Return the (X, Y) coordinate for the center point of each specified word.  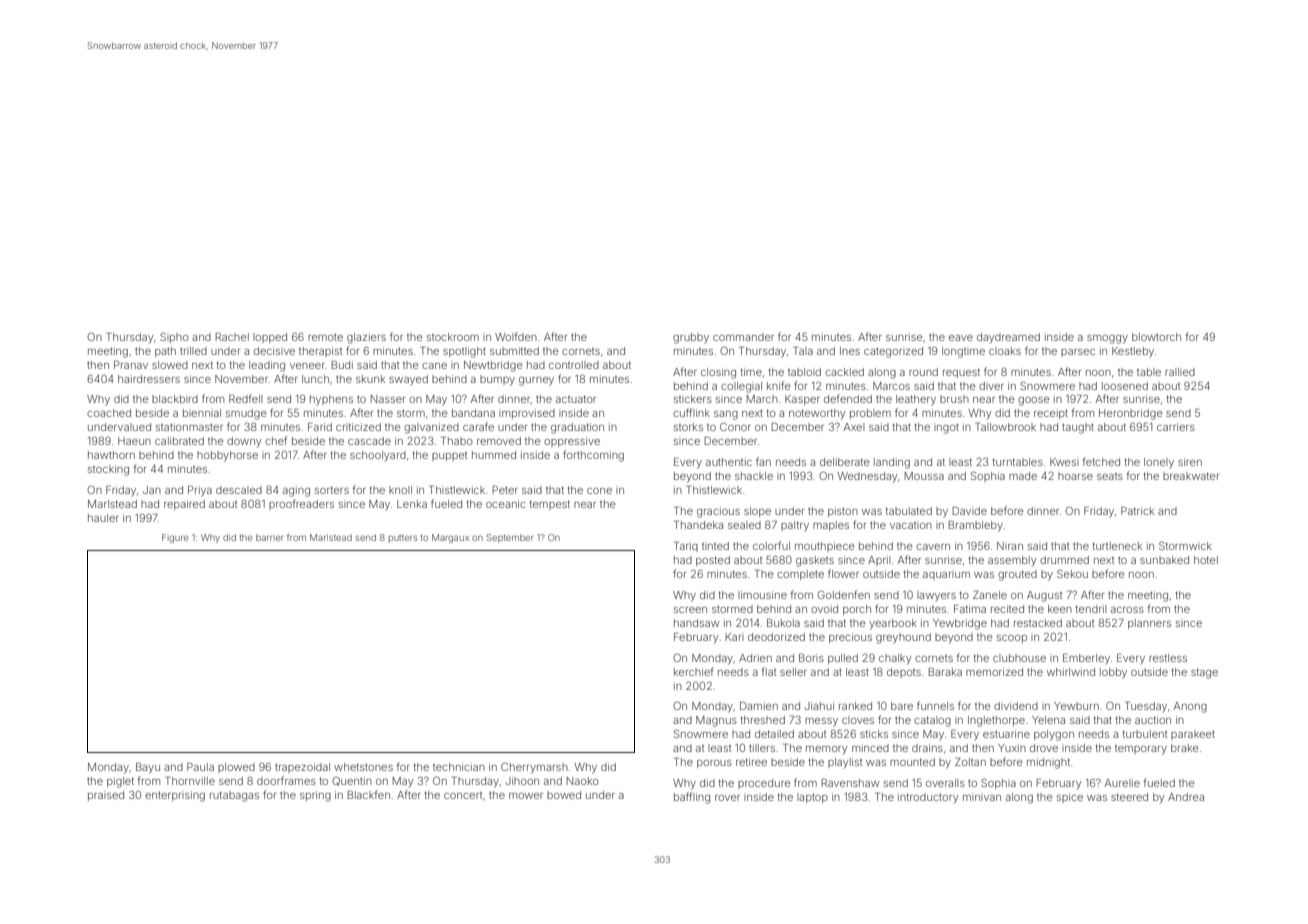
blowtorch (1156, 337)
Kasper (802, 400)
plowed (236, 768)
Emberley (1086, 659)
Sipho (174, 337)
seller (793, 672)
